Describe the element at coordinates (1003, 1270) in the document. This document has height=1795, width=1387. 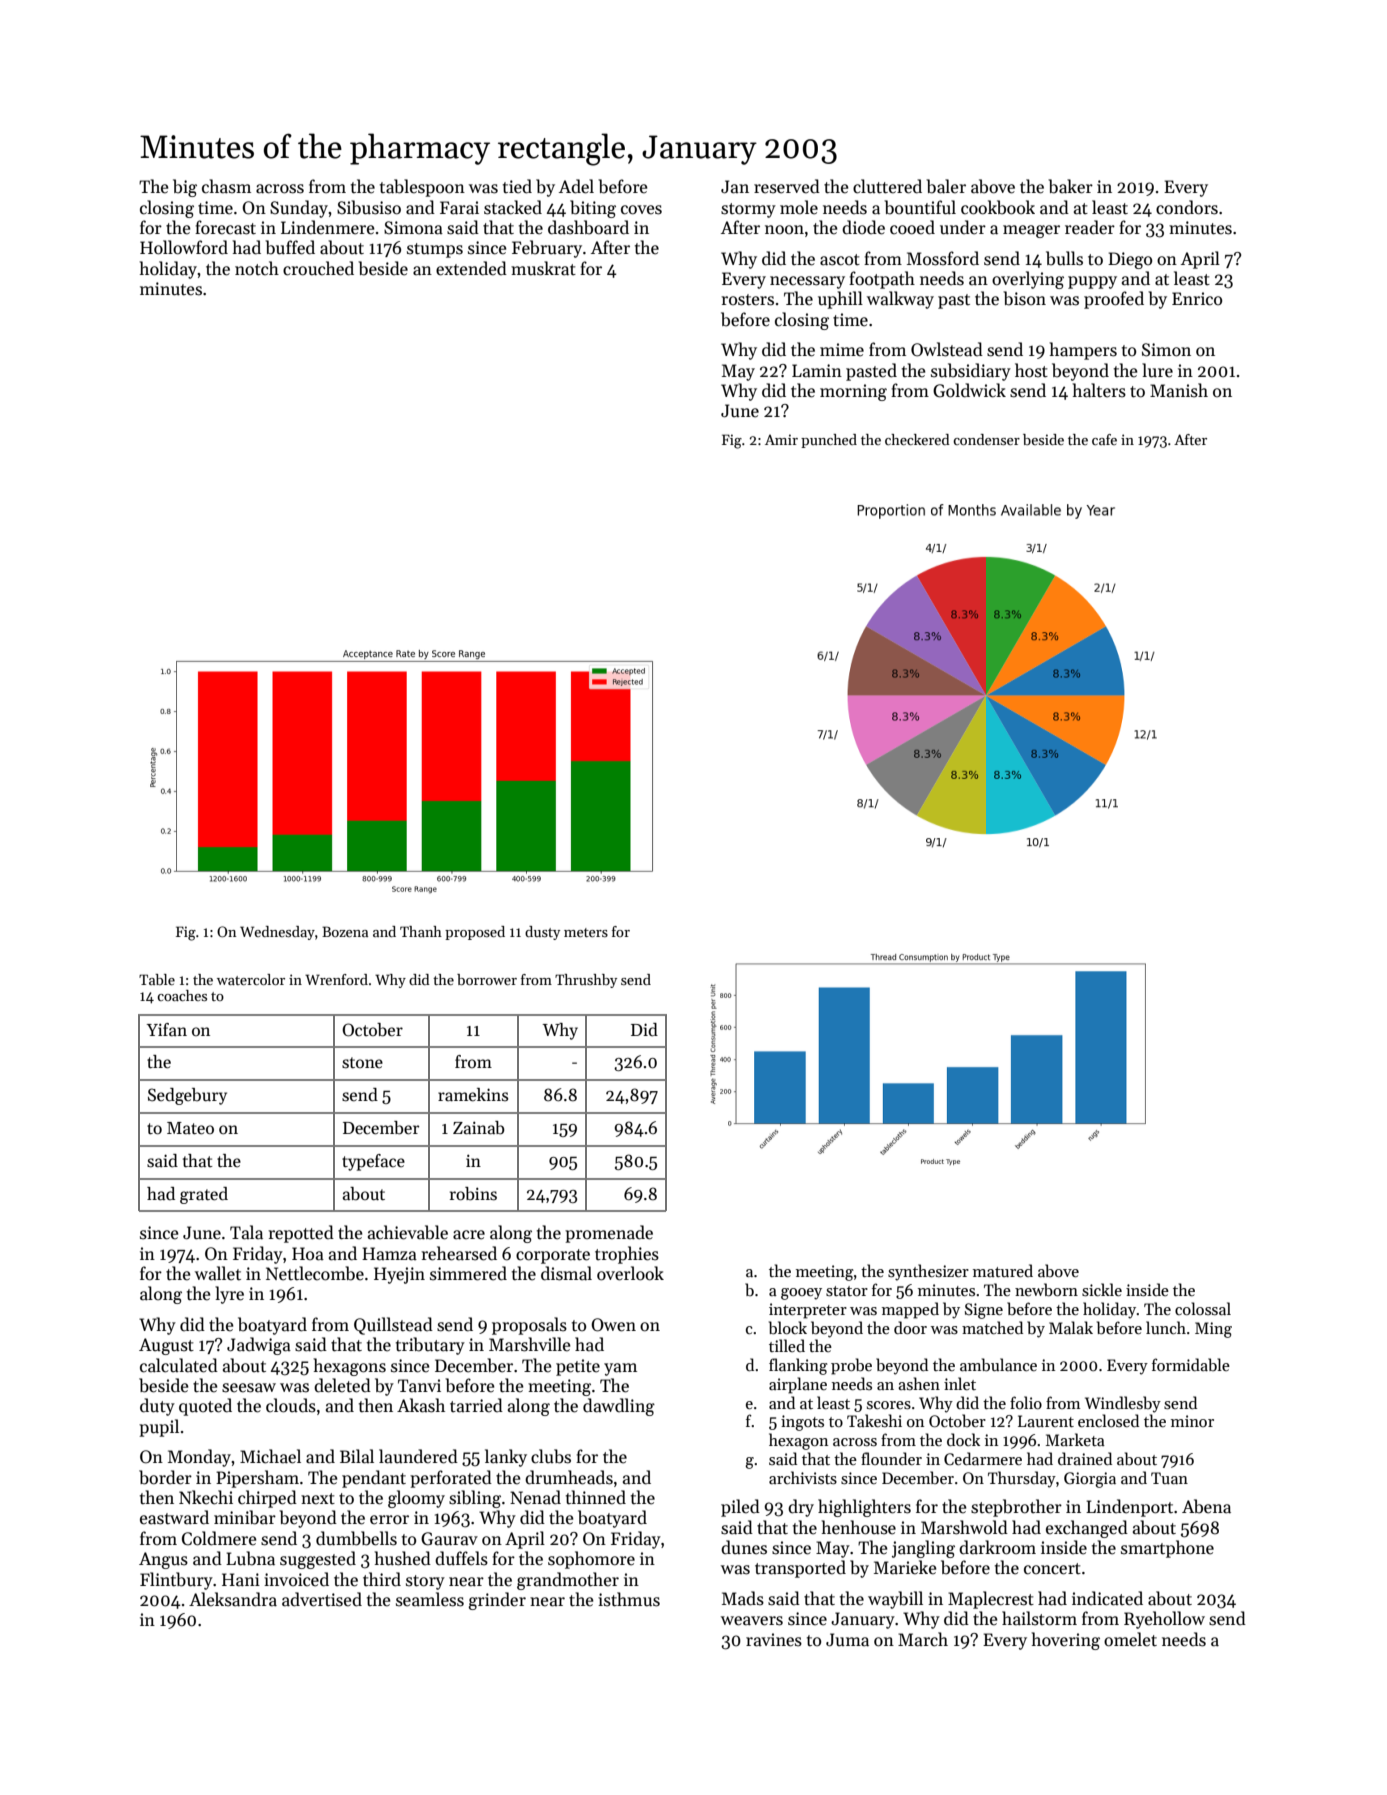
I see `matured` at that location.
